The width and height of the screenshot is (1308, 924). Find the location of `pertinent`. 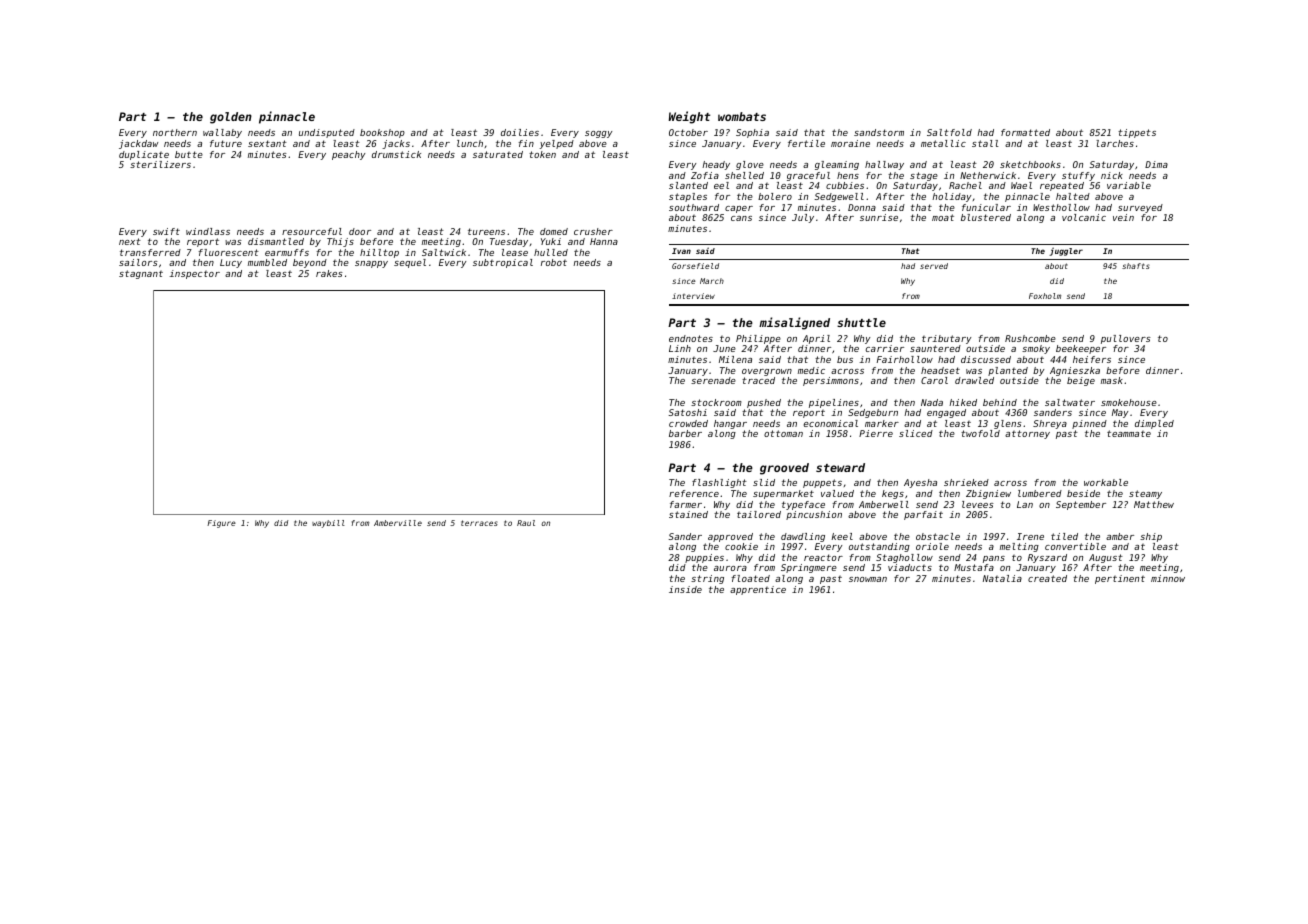

pertinent is located at coordinates (1120, 579).
